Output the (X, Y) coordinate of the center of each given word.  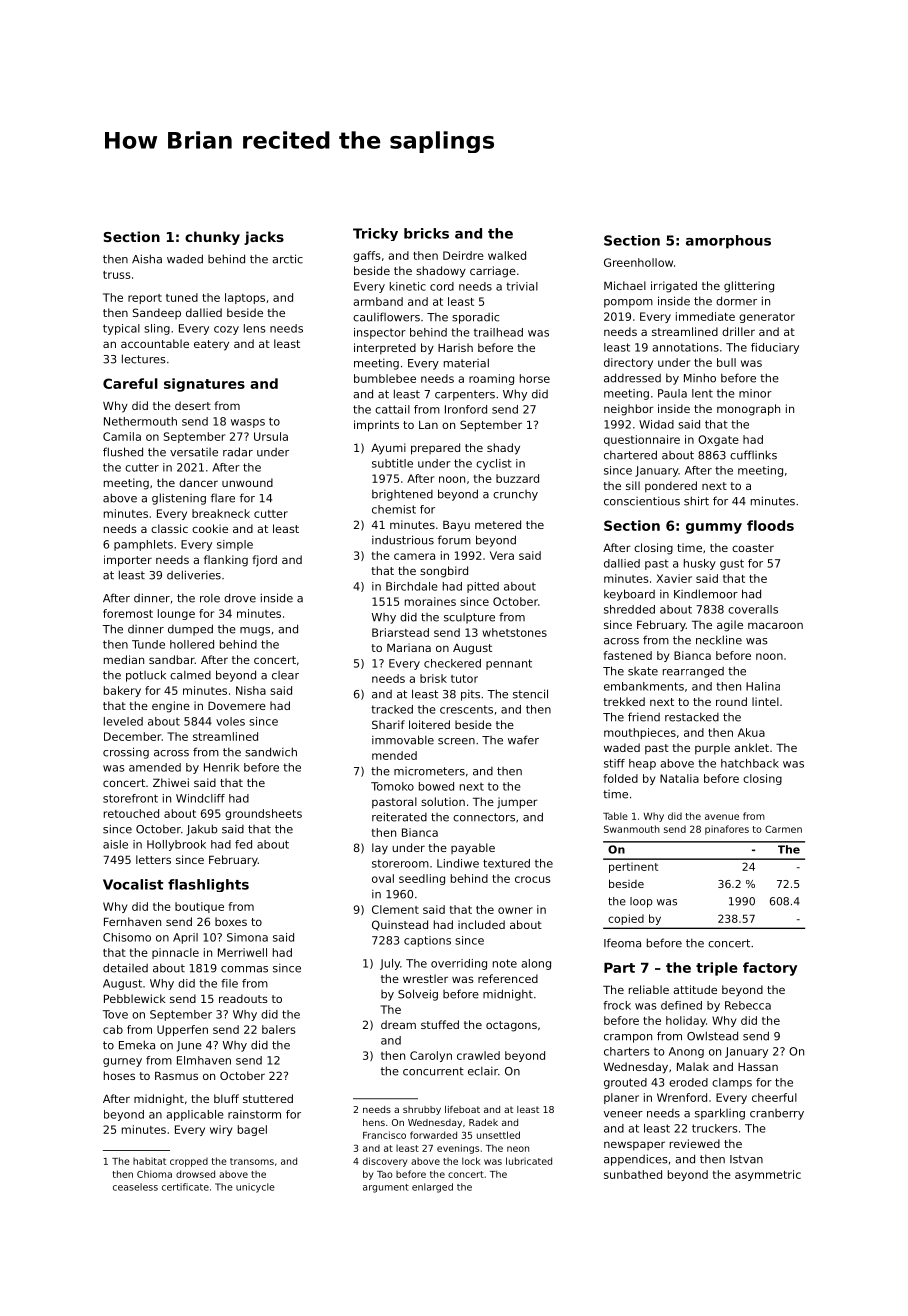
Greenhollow (638, 262)
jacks (264, 238)
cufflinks (753, 455)
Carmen (783, 829)
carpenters (465, 395)
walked (507, 255)
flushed (123, 452)
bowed (436, 786)
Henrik (222, 767)
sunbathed (633, 1174)
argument (386, 1188)
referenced (508, 978)
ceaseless (135, 1187)
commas (244, 969)
